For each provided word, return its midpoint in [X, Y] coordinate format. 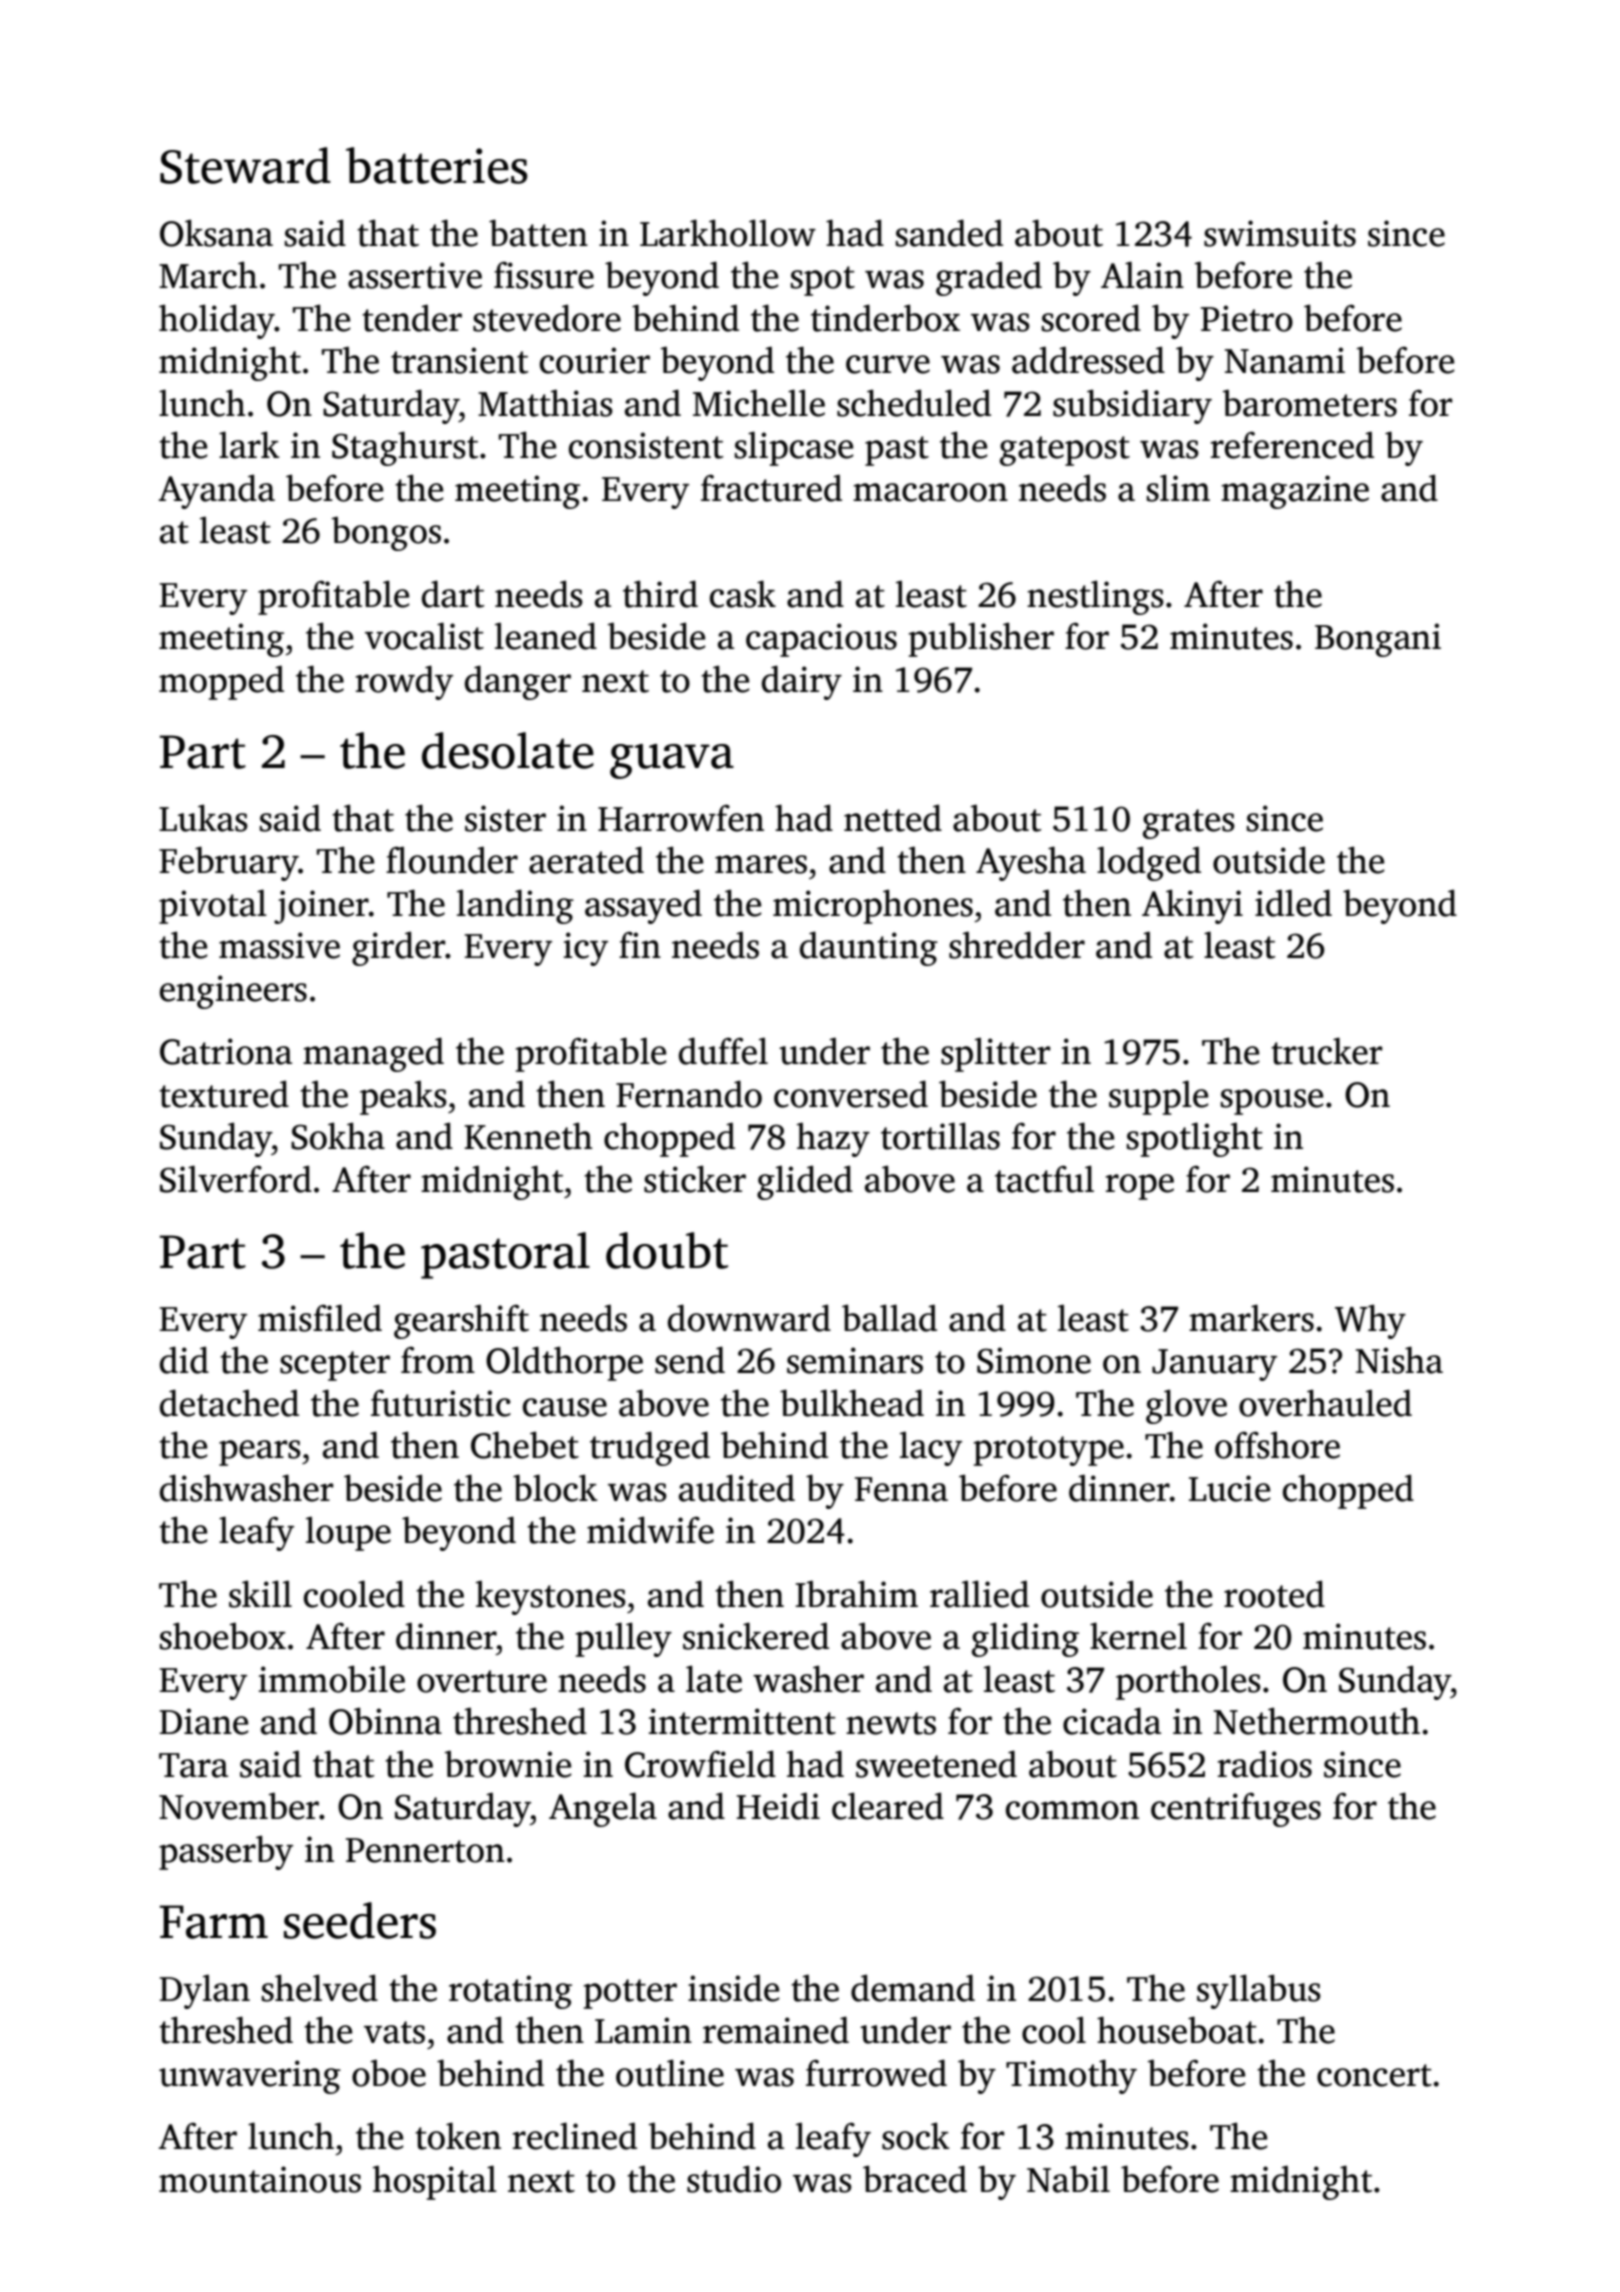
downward [749, 1318]
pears [260, 1453]
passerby [226, 1852]
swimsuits [1280, 233]
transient [459, 360]
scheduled [914, 403]
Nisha [1399, 1360]
